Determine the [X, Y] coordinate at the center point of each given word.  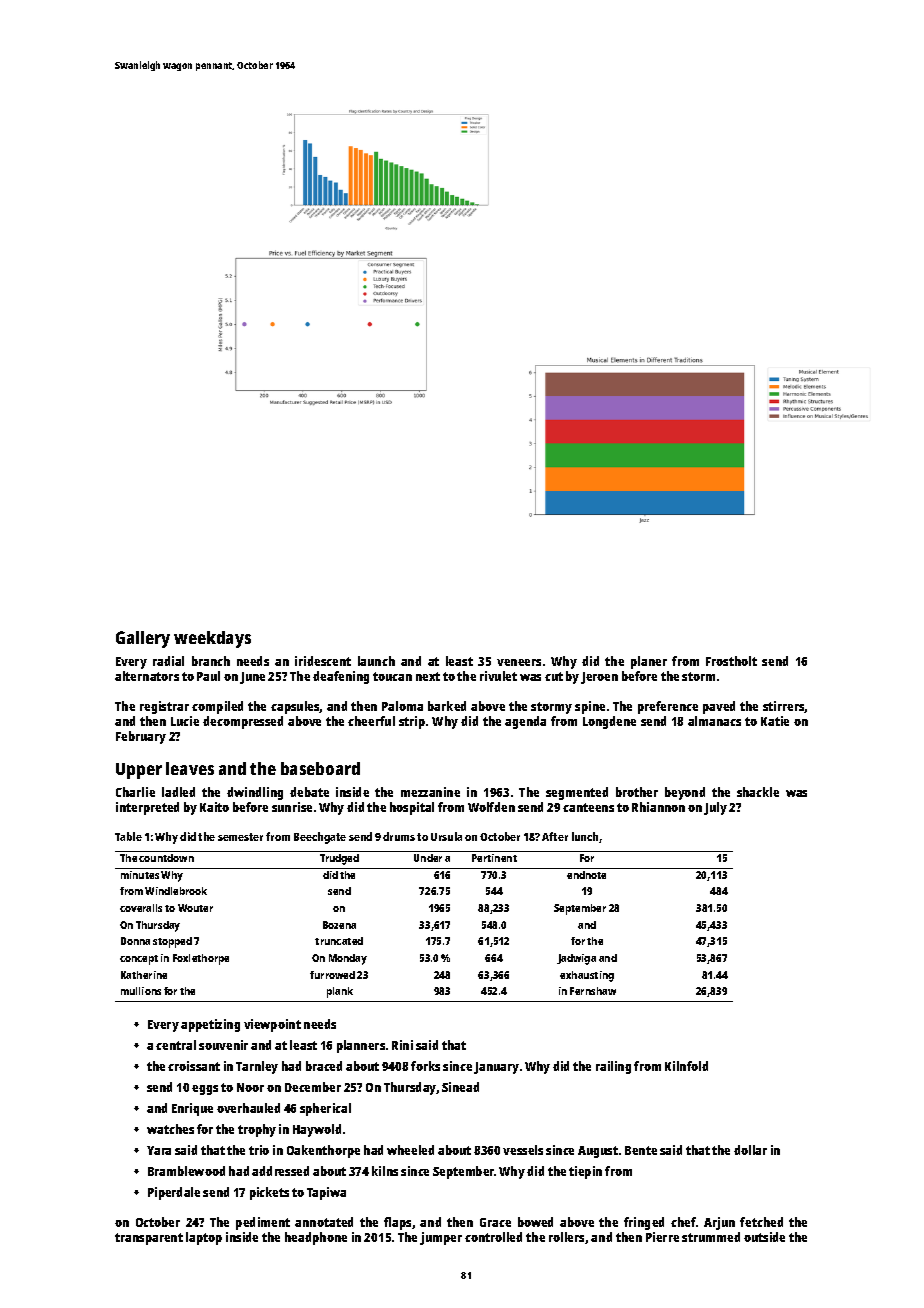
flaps [397, 1223]
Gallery [143, 639]
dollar [750, 1150]
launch [376, 661]
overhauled [248, 1108]
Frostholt [731, 661]
